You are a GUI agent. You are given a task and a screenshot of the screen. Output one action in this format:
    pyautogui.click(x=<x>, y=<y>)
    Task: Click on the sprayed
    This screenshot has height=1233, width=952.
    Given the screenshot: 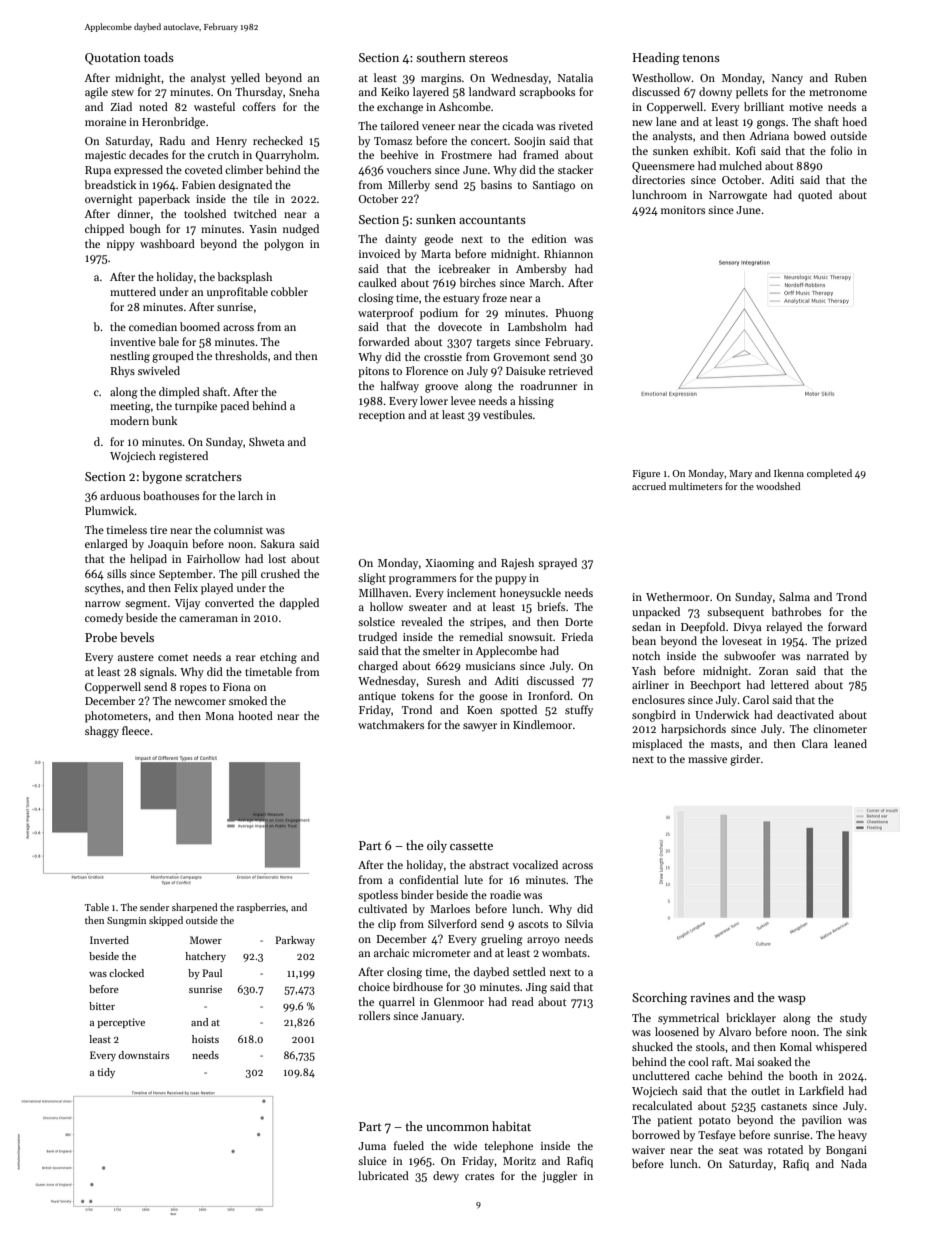 What is the action you would take?
    pyautogui.click(x=557, y=564)
